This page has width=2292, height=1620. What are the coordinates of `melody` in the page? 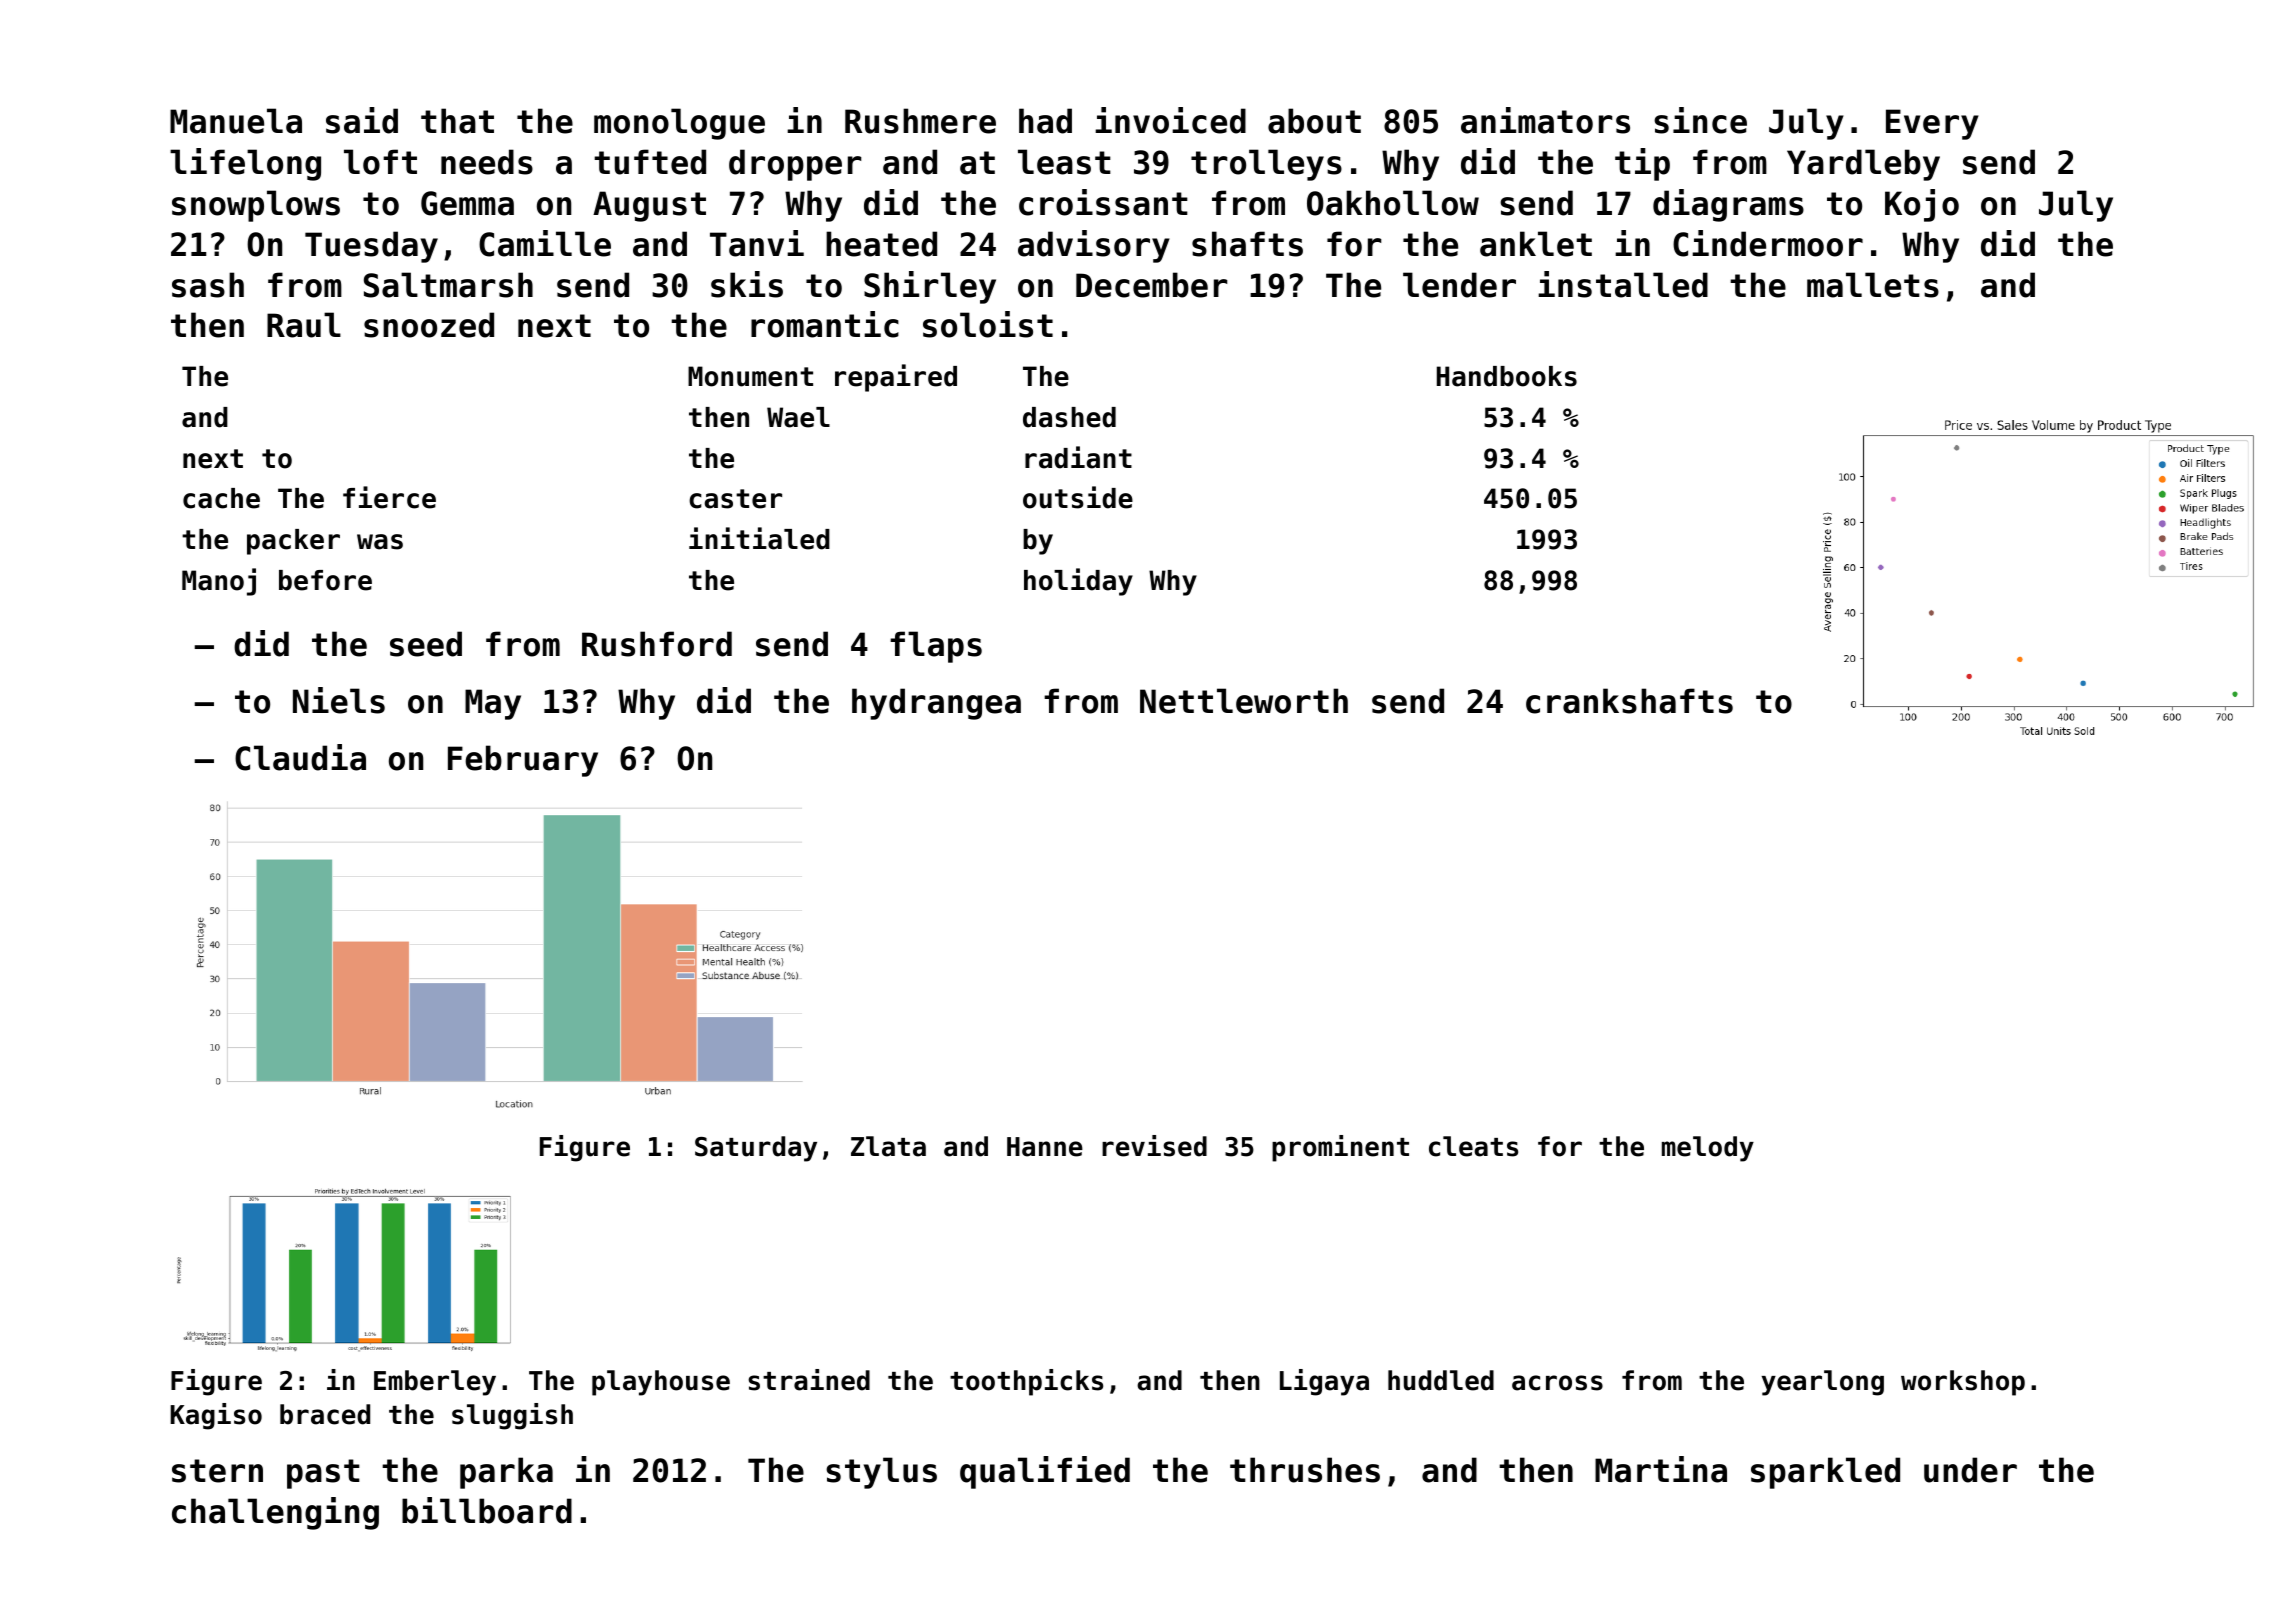 It's located at (1708, 1149).
